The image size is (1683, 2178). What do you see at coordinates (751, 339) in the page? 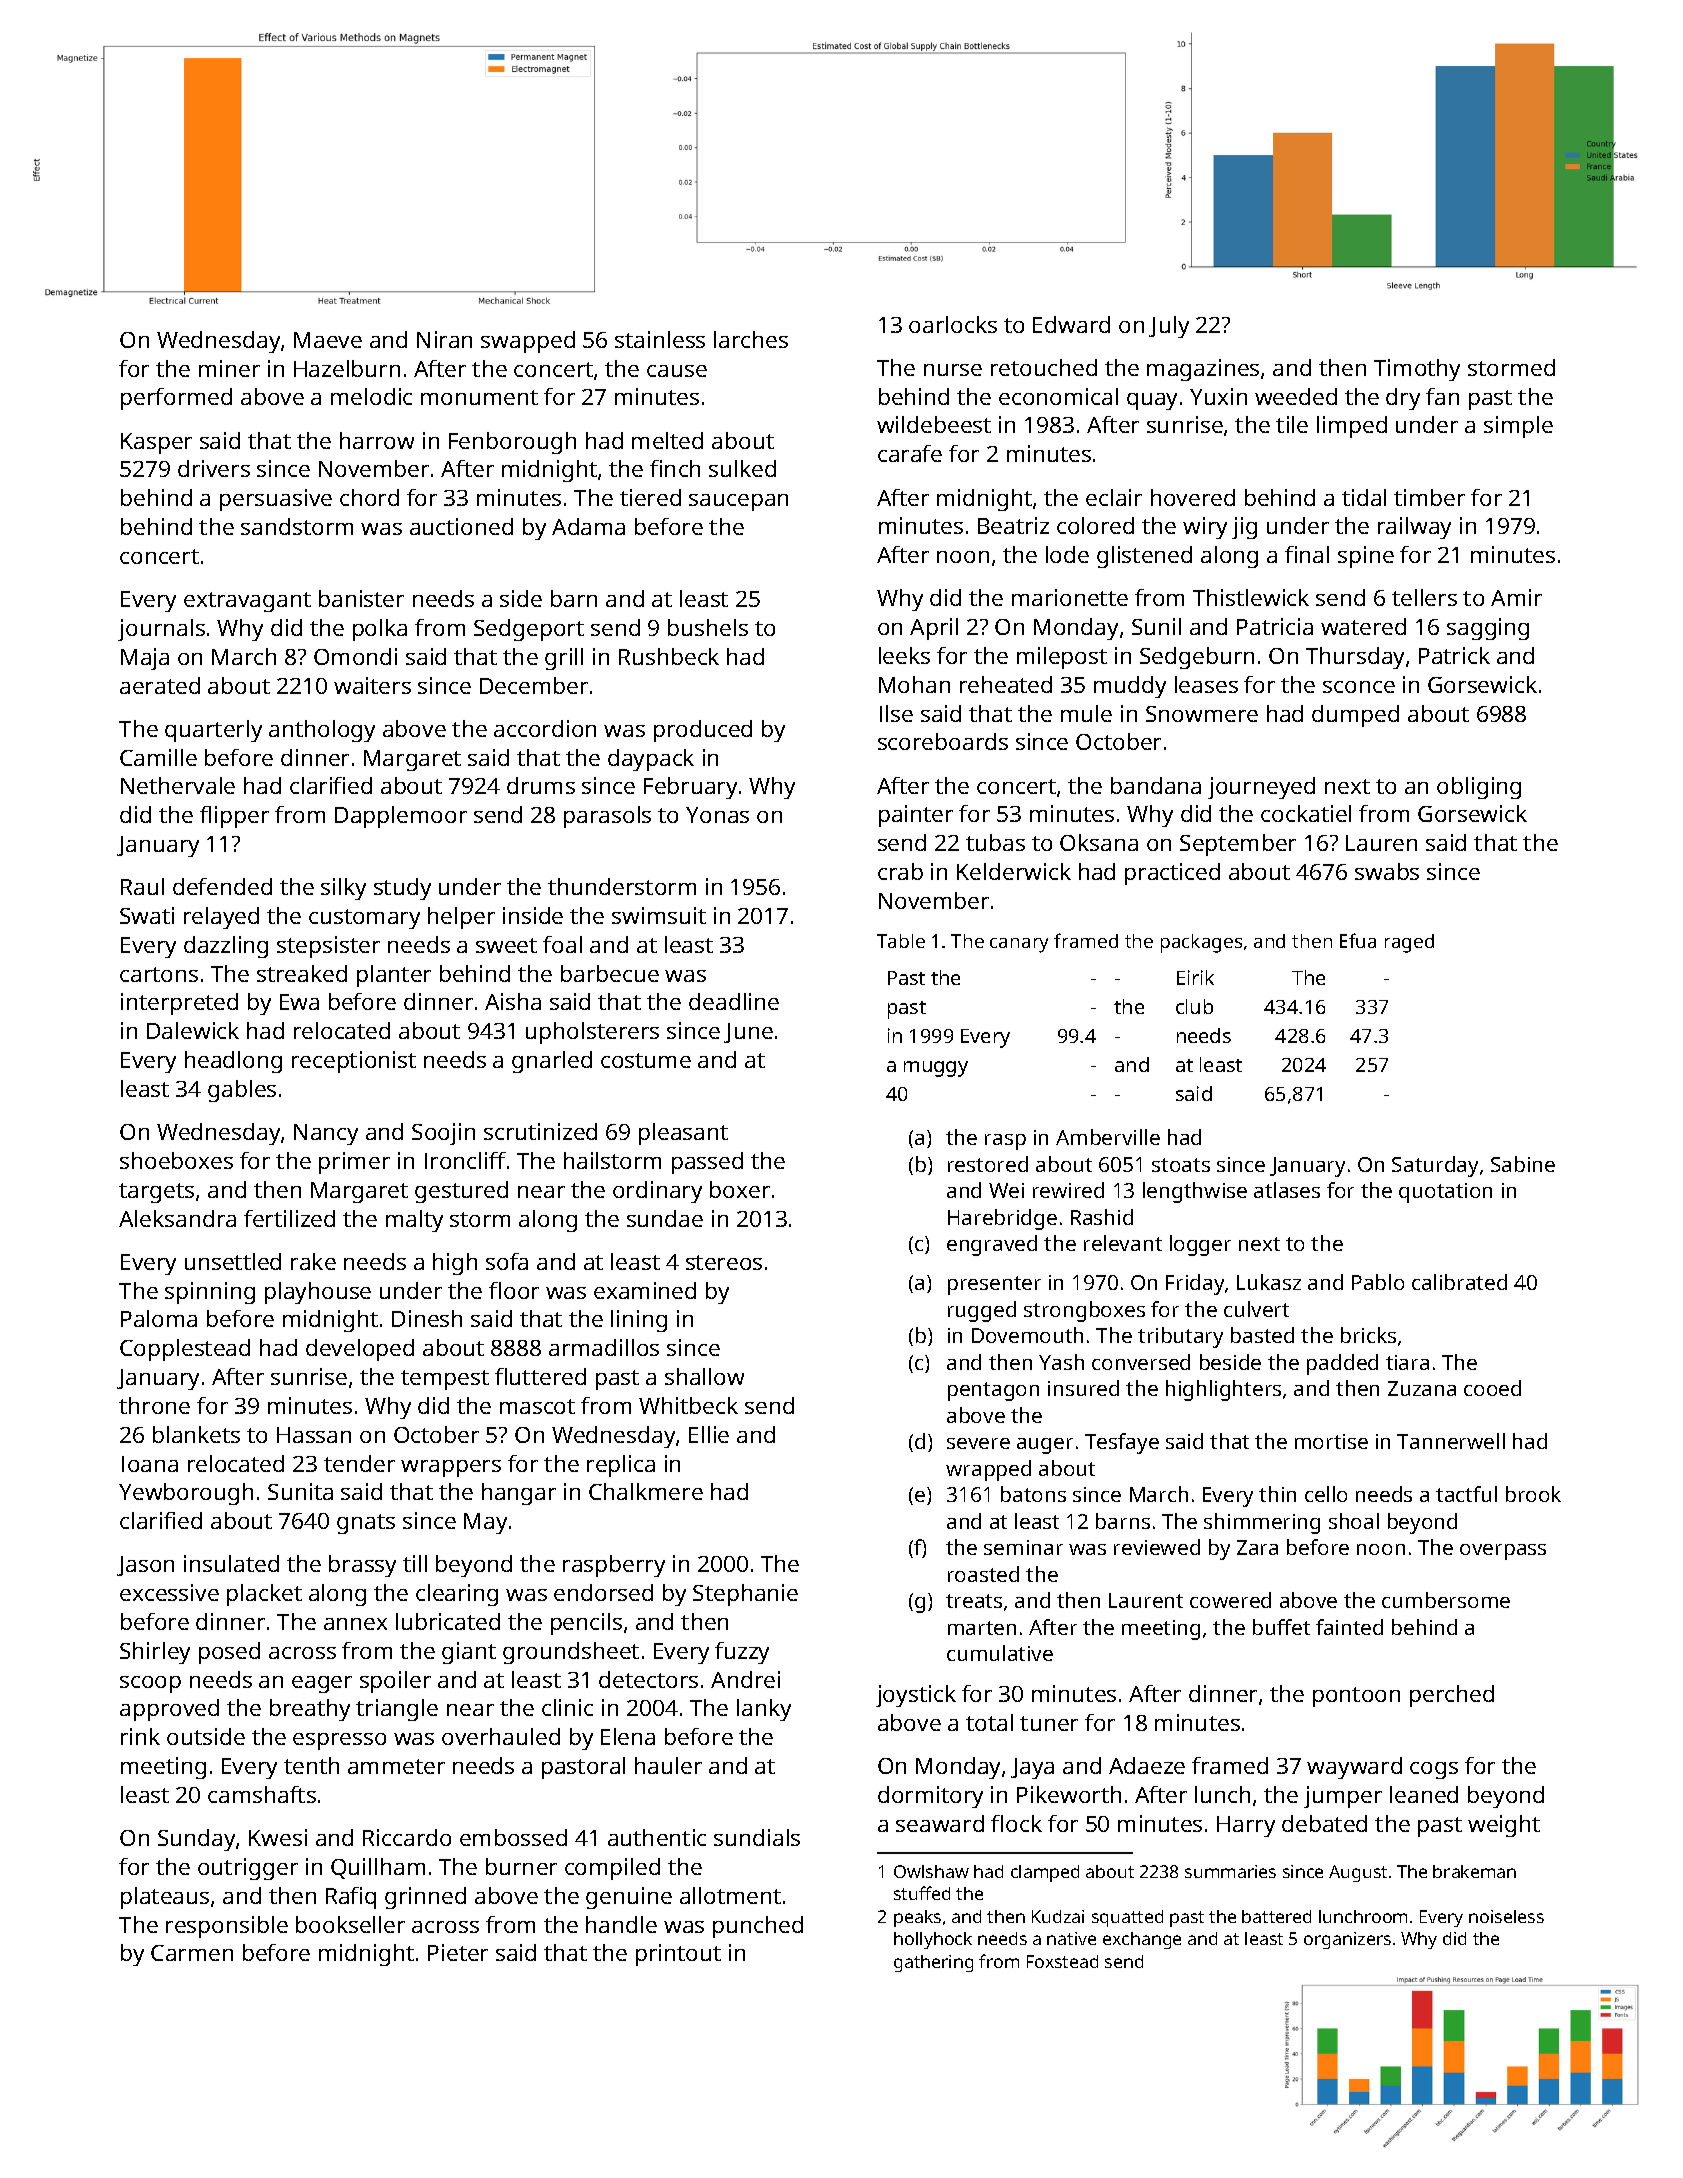
I see `larches` at bounding box center [751, 339].
